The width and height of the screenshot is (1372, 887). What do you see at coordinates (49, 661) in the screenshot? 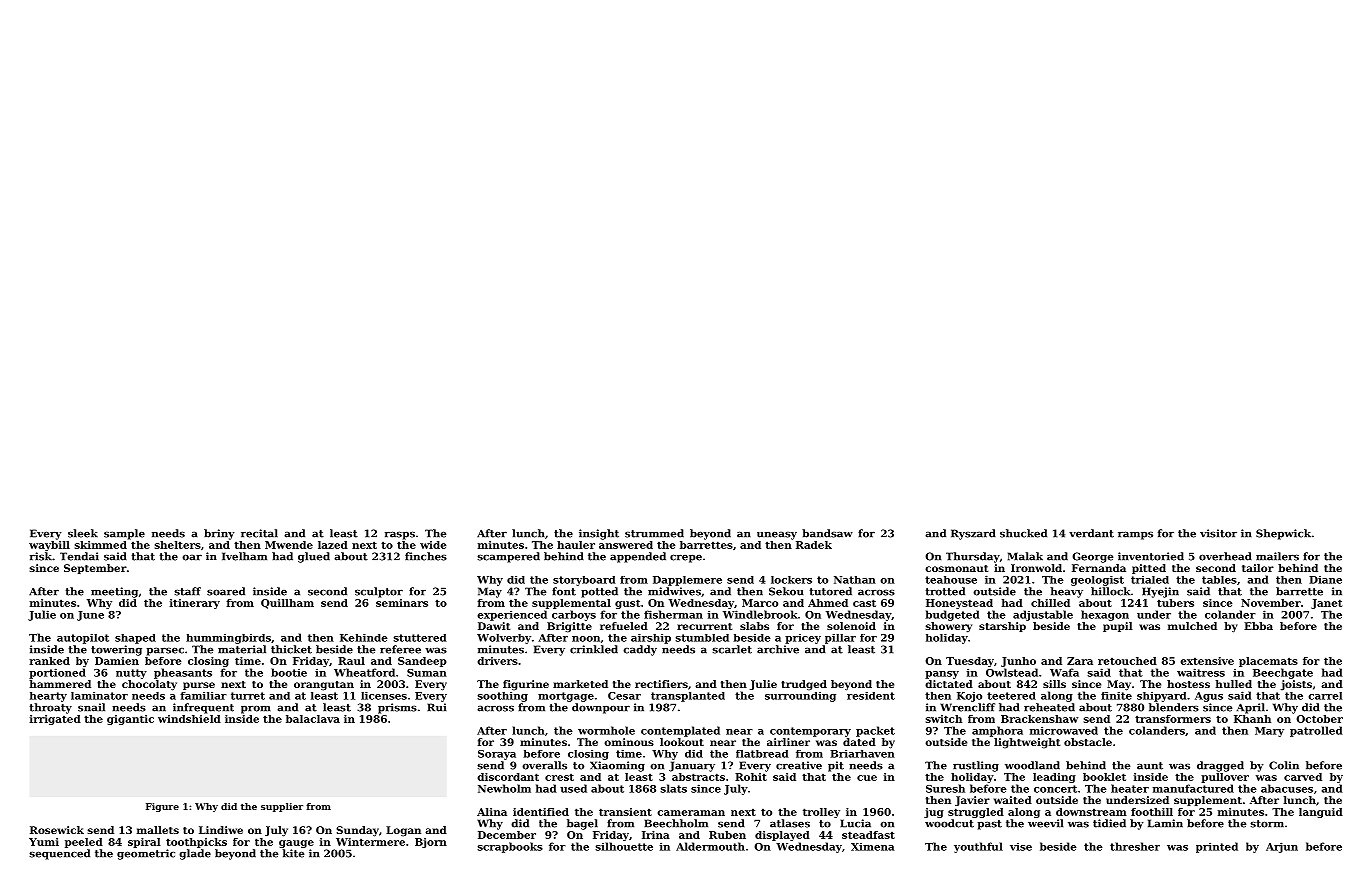
I see `ranked` at bounding box center [49, 661].
